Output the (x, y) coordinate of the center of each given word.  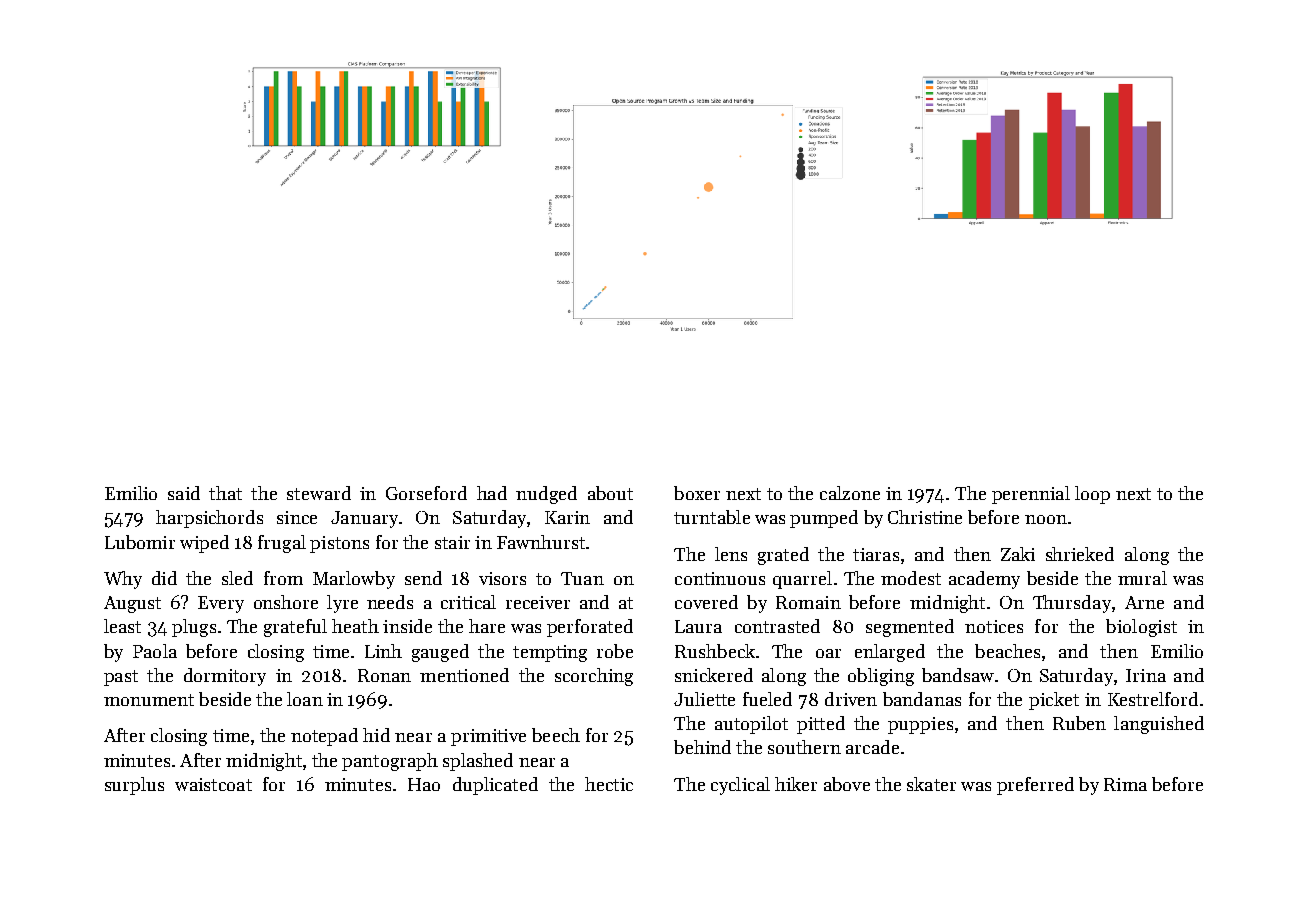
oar (828, 653)
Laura (698, 626)
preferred (1035, 786)
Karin (567, 517)
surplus (134, 786)
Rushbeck (715, 651)
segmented (910, 628)
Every (221, 604)
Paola (155, 651)
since (297, 517)
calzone (850, 493)
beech (556, 735)
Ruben (1079, 723)
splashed (478, 762)
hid (376, 735)
